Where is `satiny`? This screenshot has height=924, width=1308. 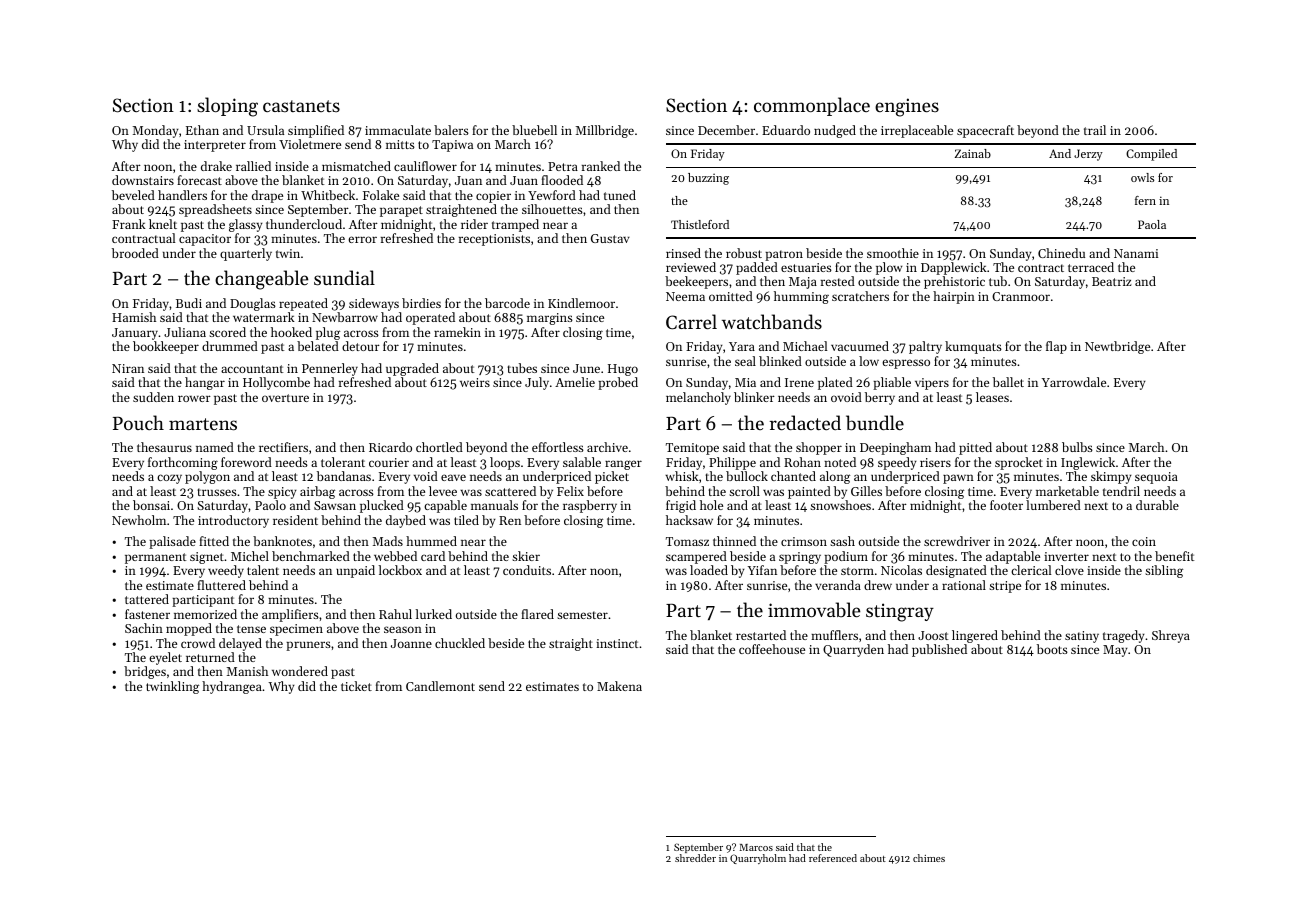
satiny is located at coordinates (1082, 637).
